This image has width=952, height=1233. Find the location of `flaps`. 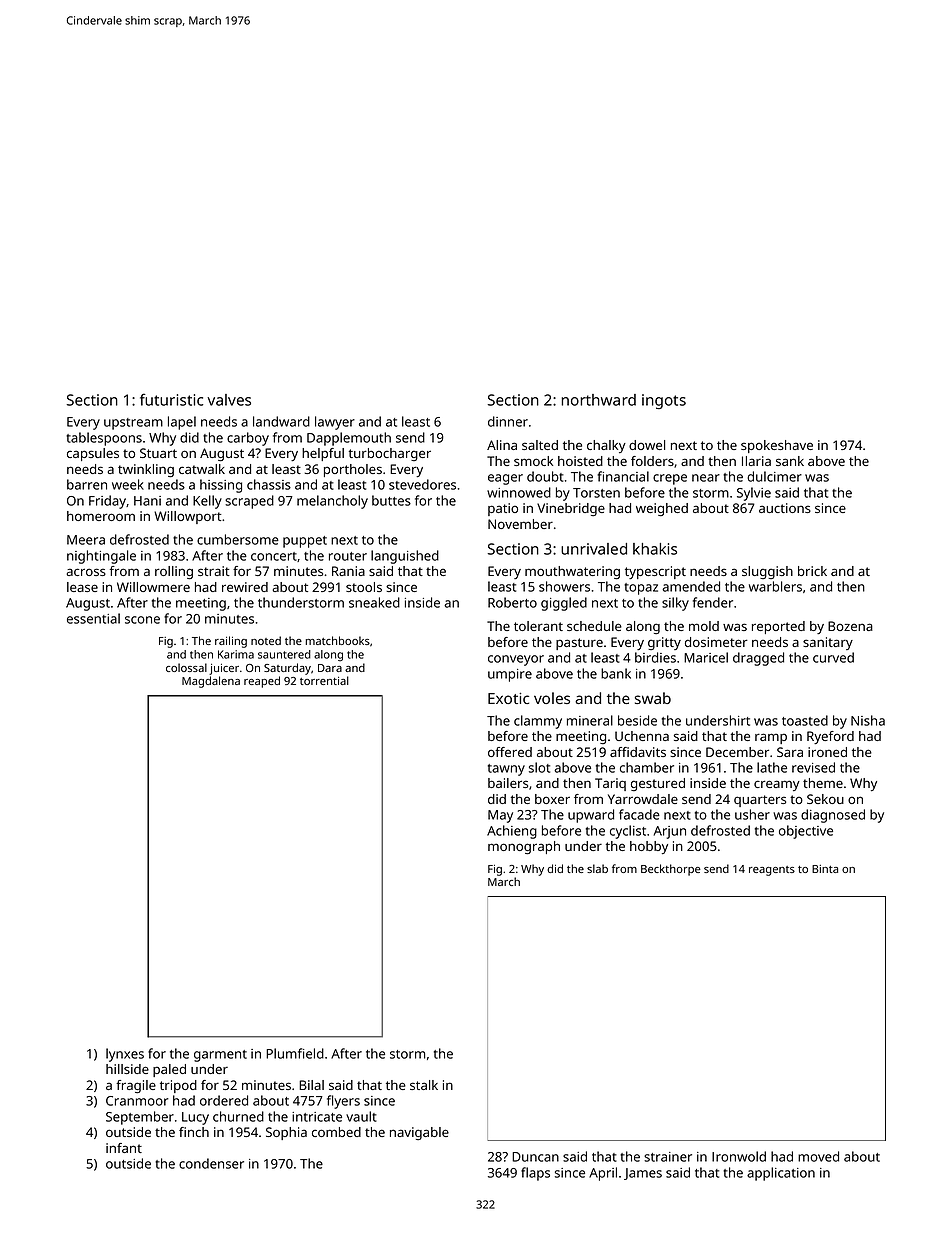

flaps is located at coordinates (535, 1174).
